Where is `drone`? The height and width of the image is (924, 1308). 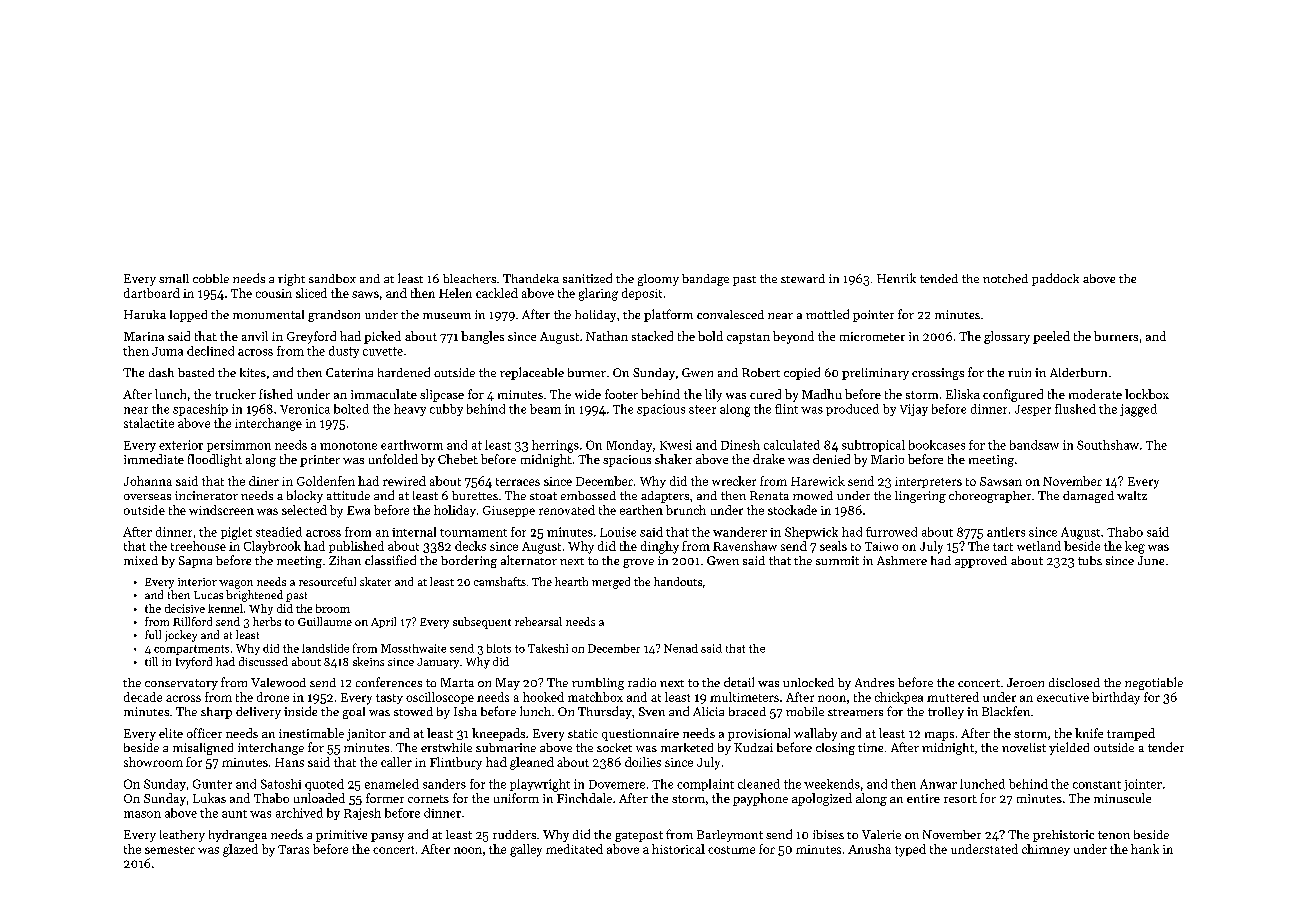
drone is located at coordinates (273, 697).
